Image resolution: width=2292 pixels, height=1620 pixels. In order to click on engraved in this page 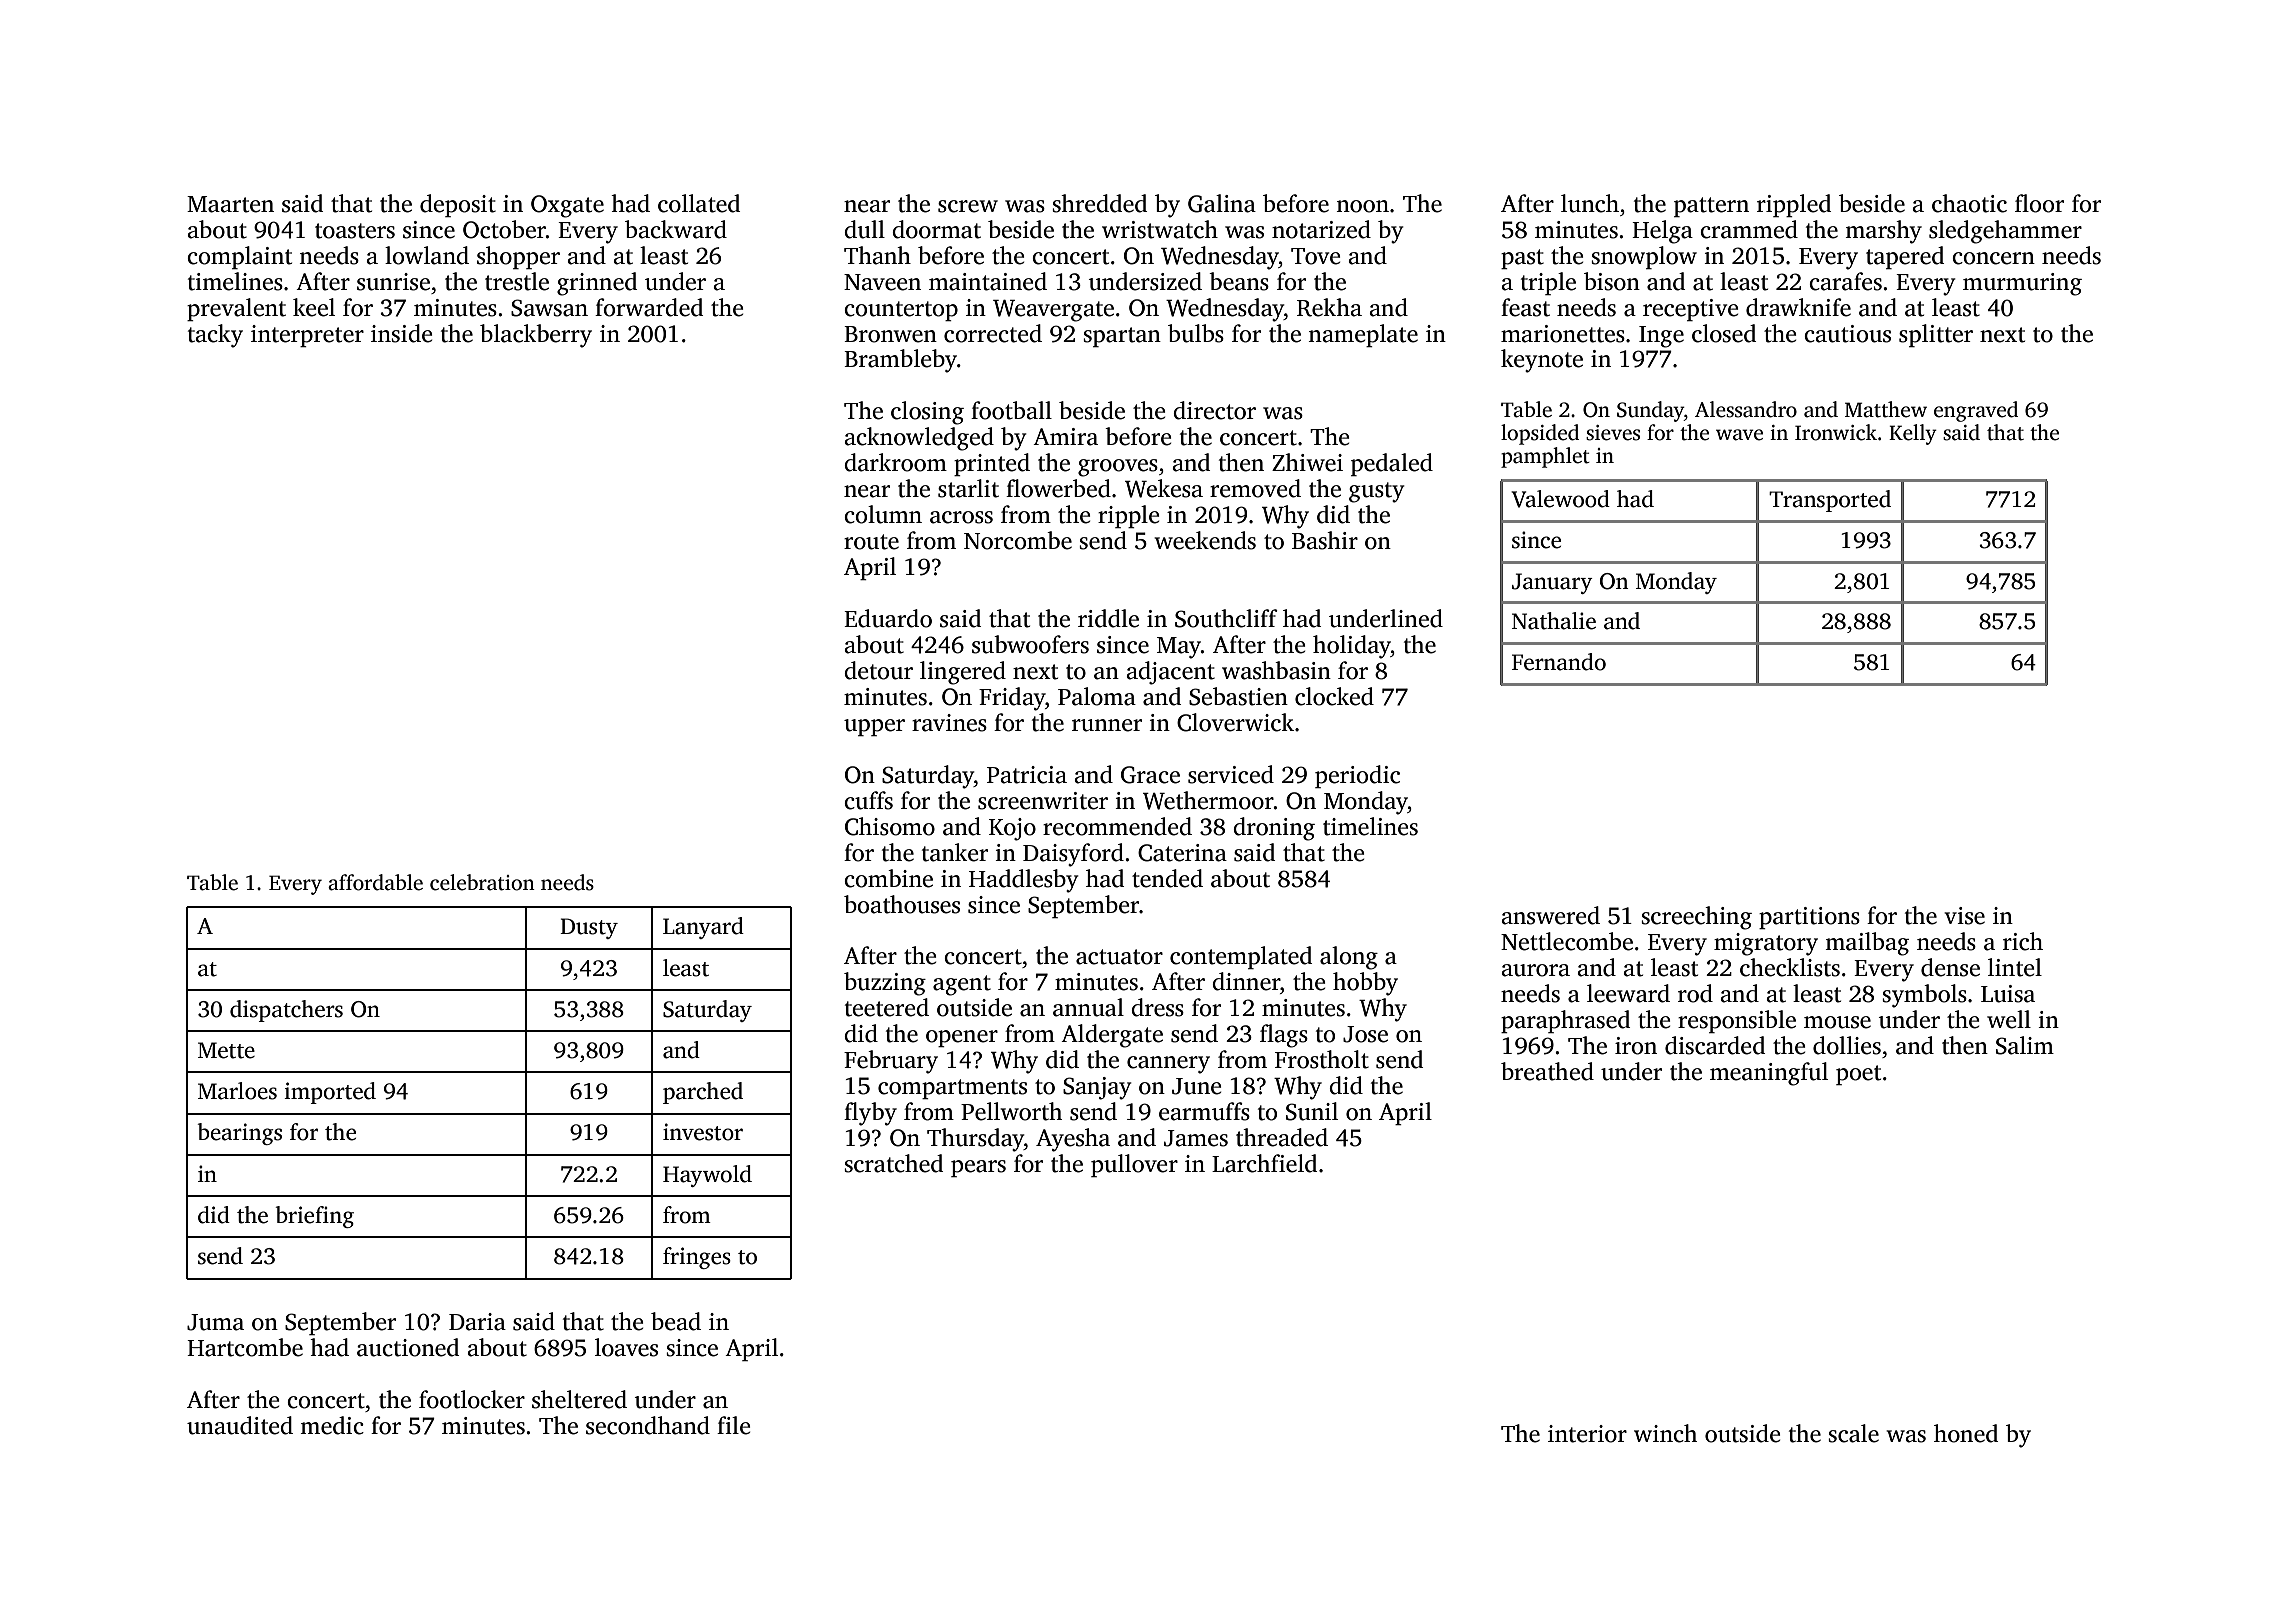, I will do `click(1976, 411)`.
